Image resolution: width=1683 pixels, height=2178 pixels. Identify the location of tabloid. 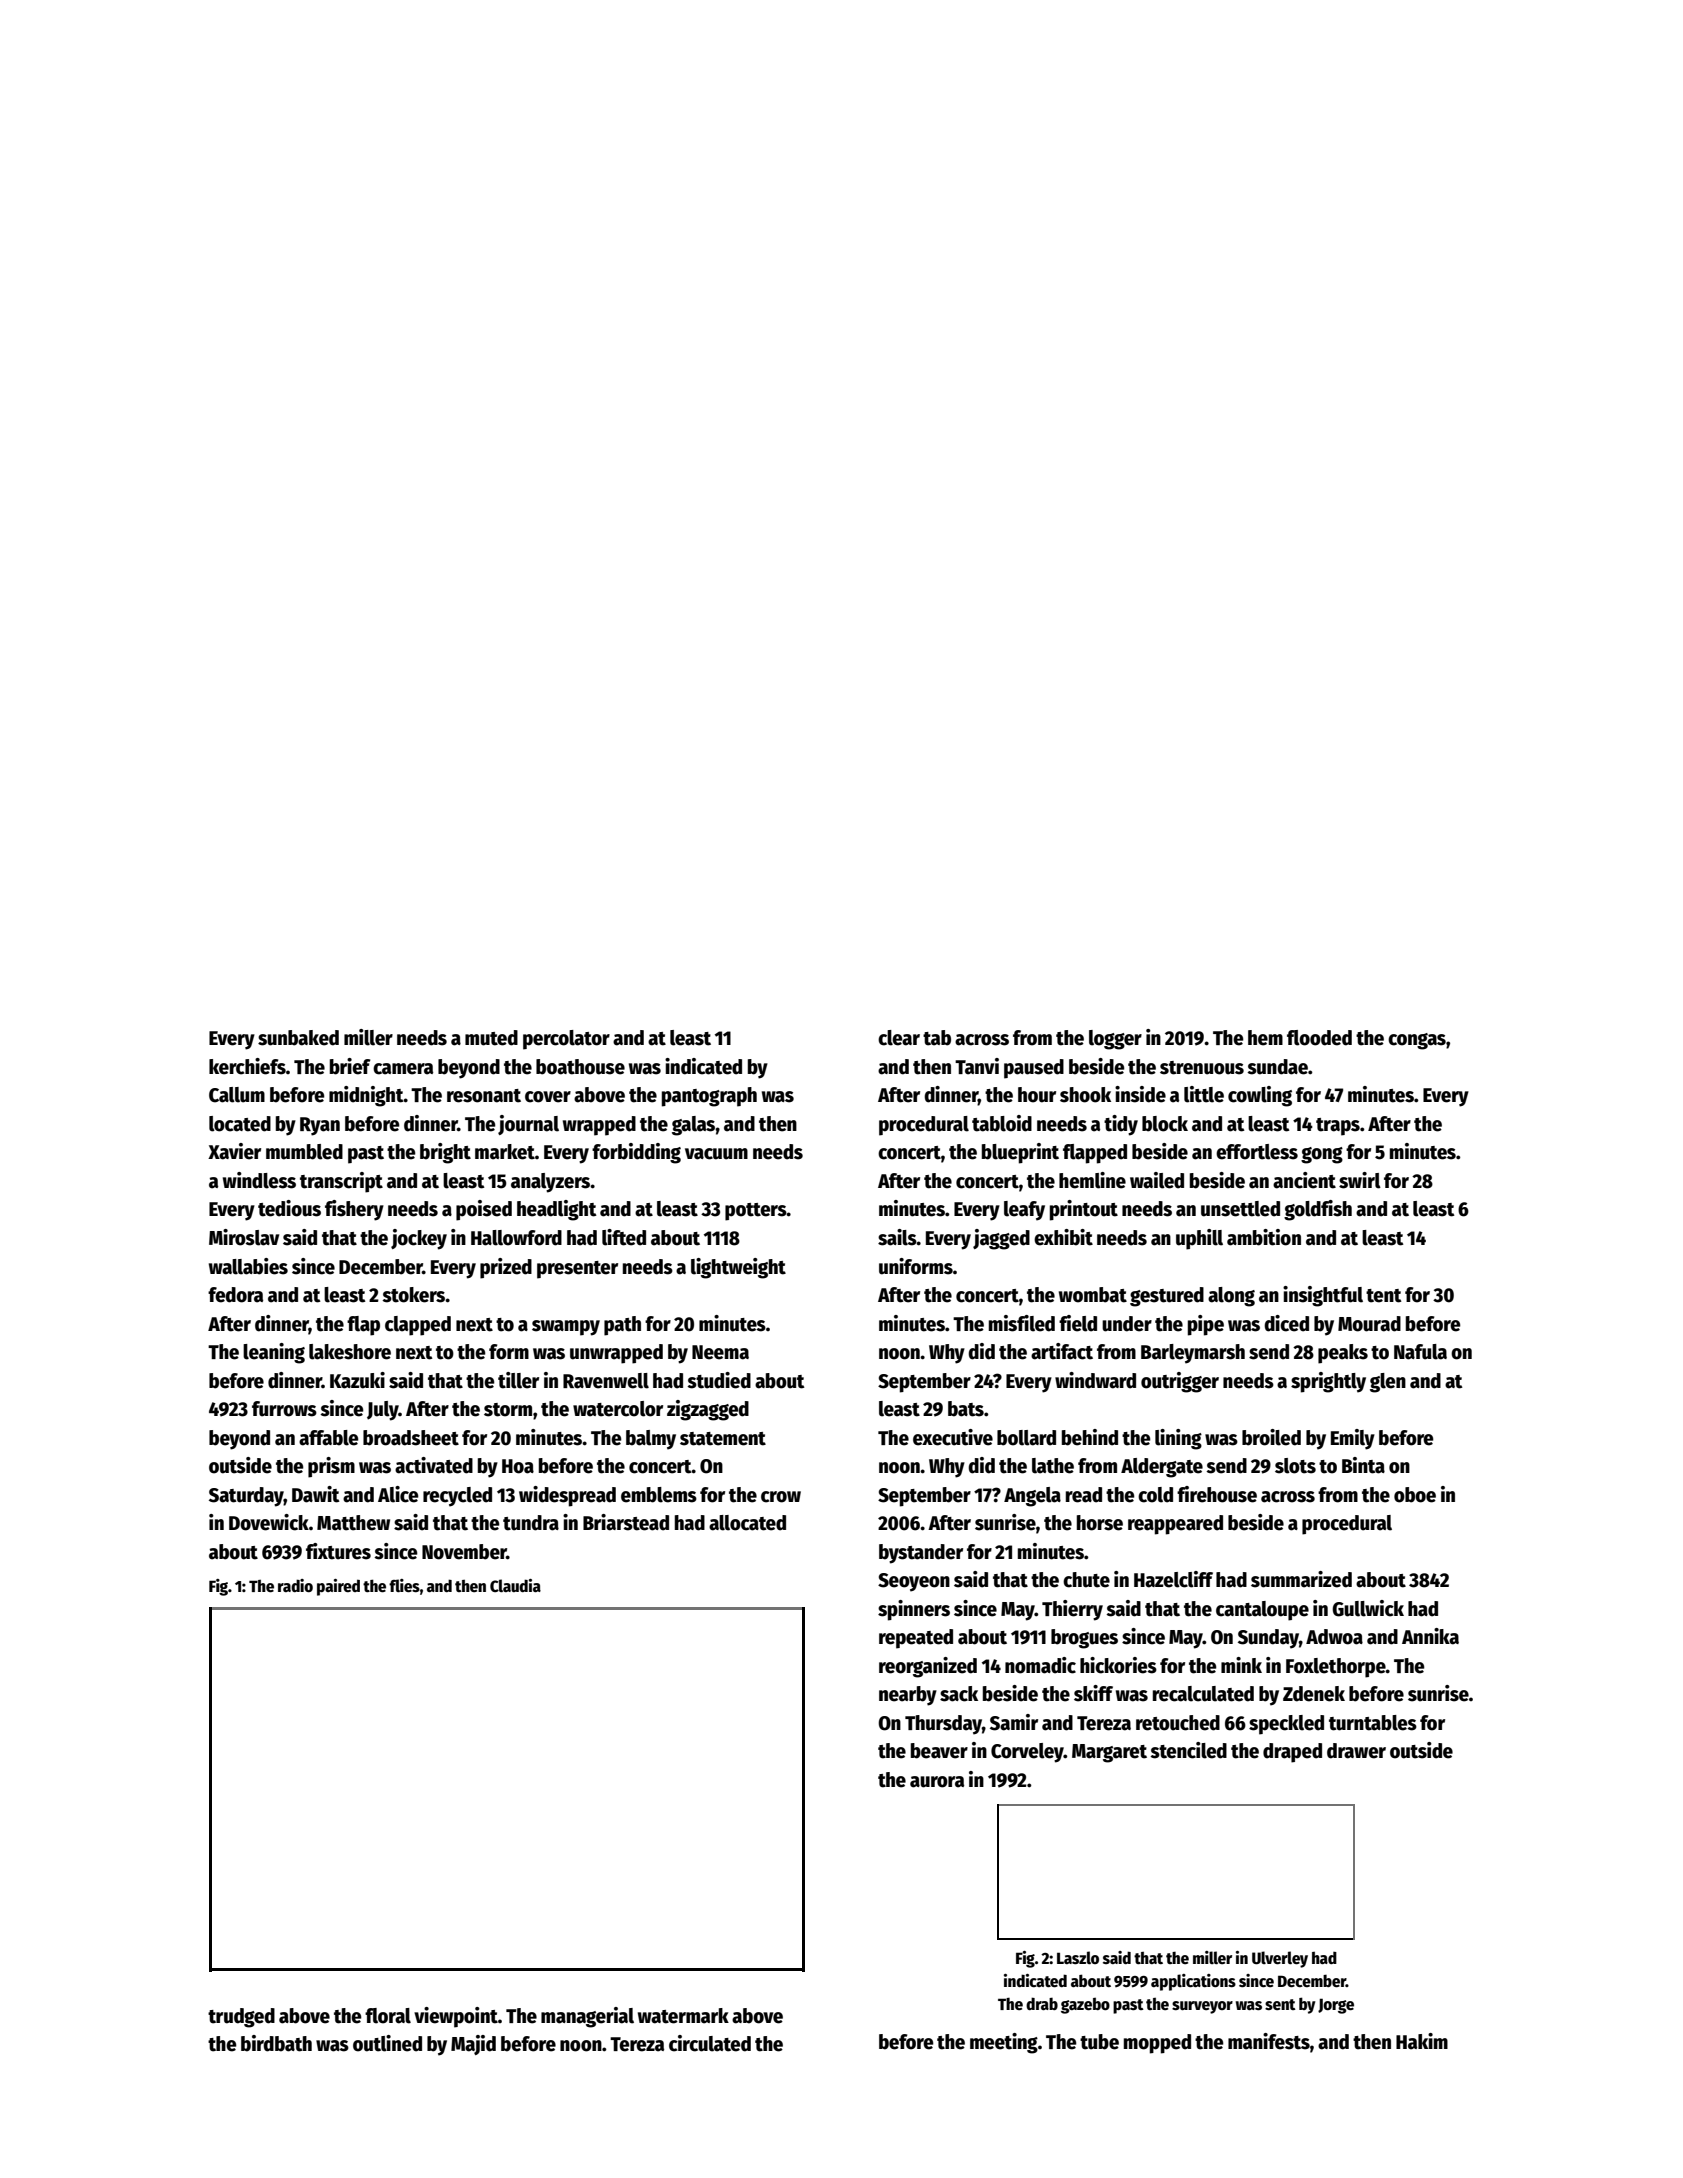
(1002, 1123).
